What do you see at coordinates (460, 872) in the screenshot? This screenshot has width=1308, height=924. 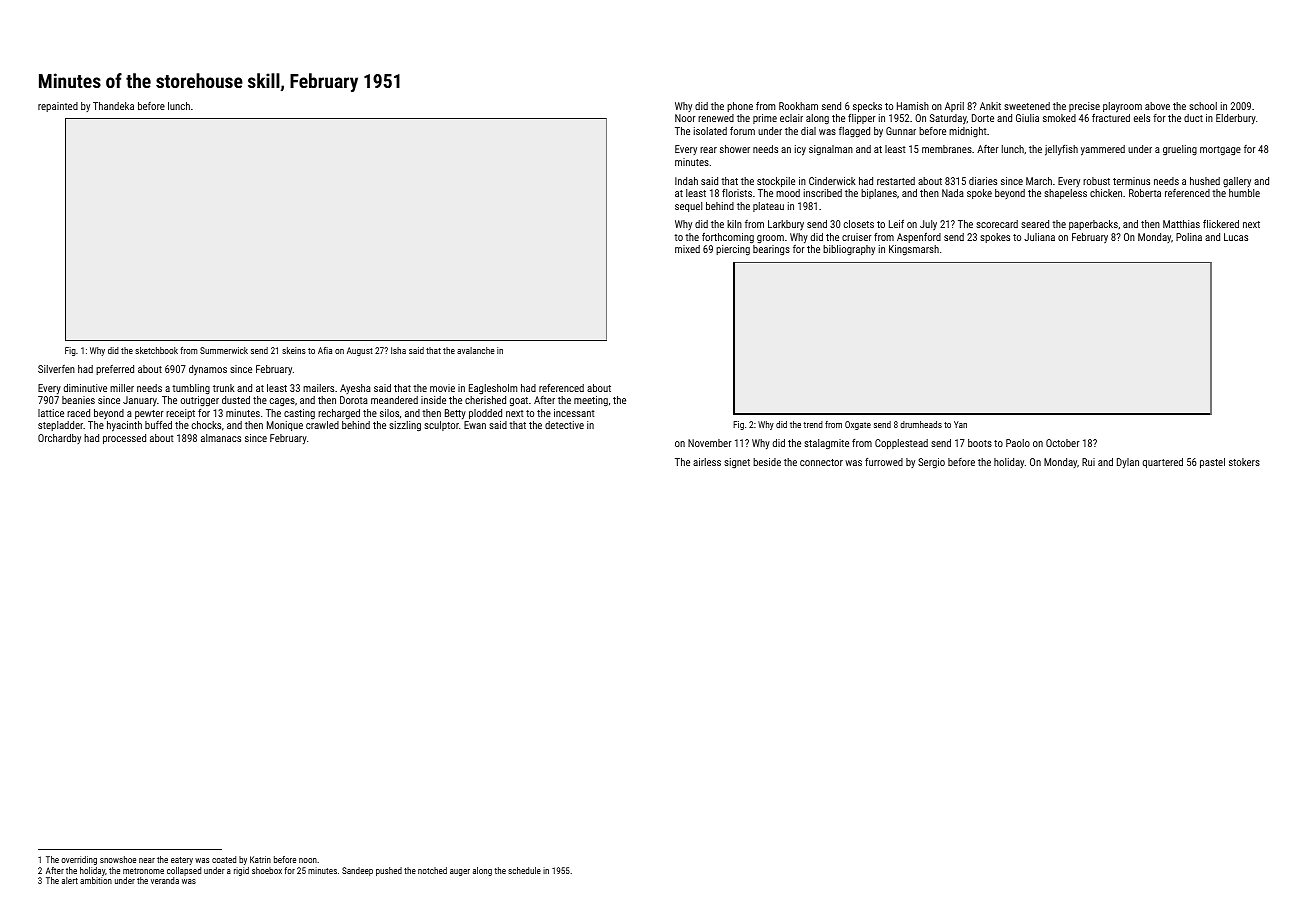 I see `auger` at bounding box center [460, 872].
